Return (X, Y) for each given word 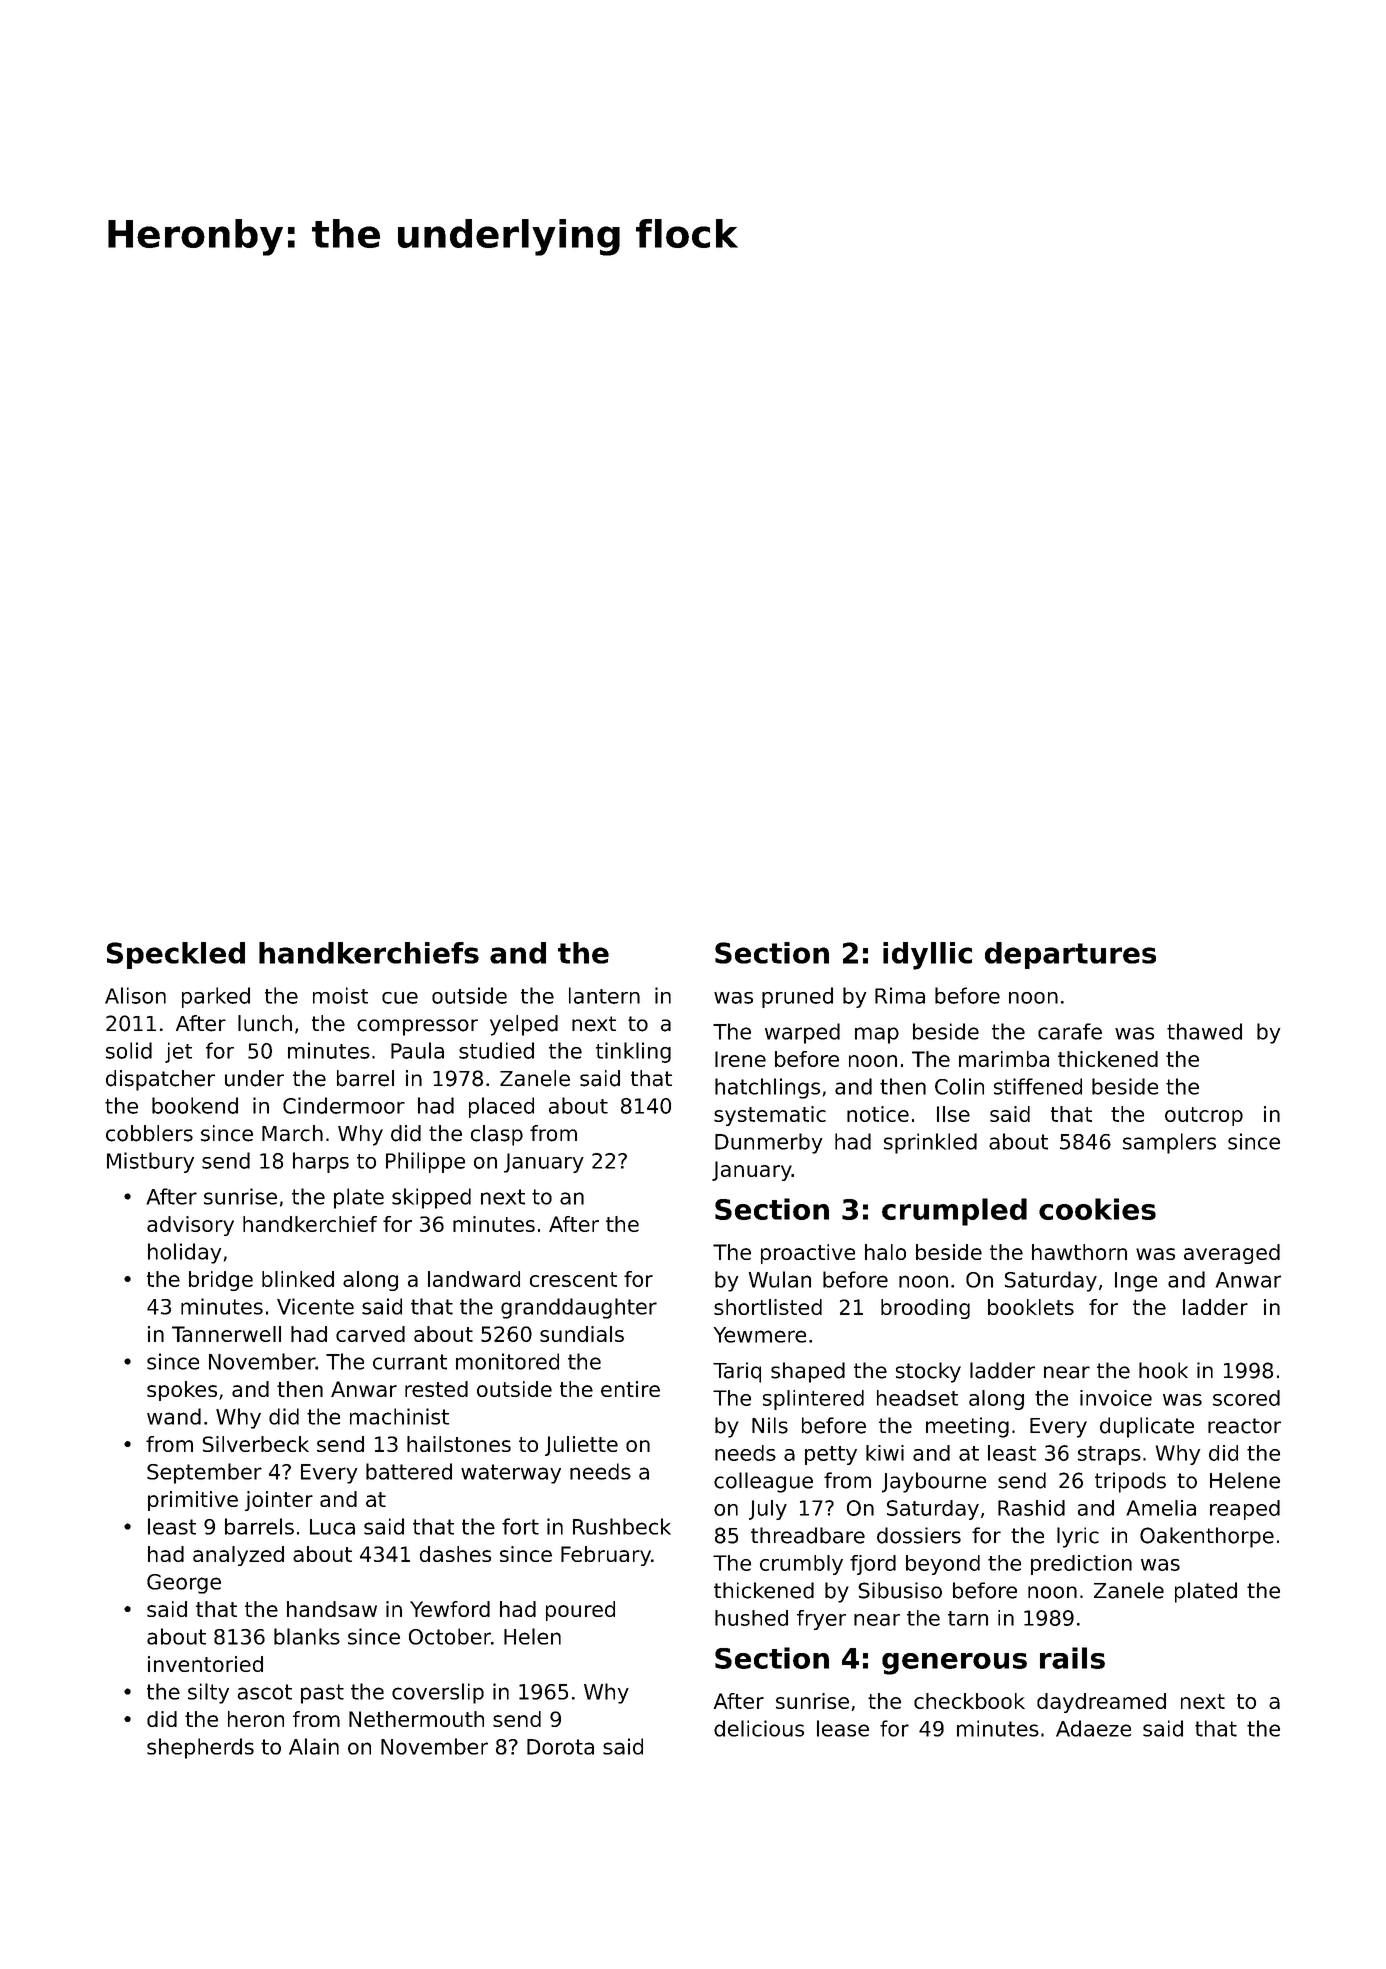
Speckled (176, 955)
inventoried (205, 1664)
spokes (182, 1391)
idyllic (927, 956)
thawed (1204, 1031)
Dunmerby (768, 1143)
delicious (759, 1728)
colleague (763, 1482)
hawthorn (1079, 1252)
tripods (1130, 1482)
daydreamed (1101, 1703)
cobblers (149, 1133)
